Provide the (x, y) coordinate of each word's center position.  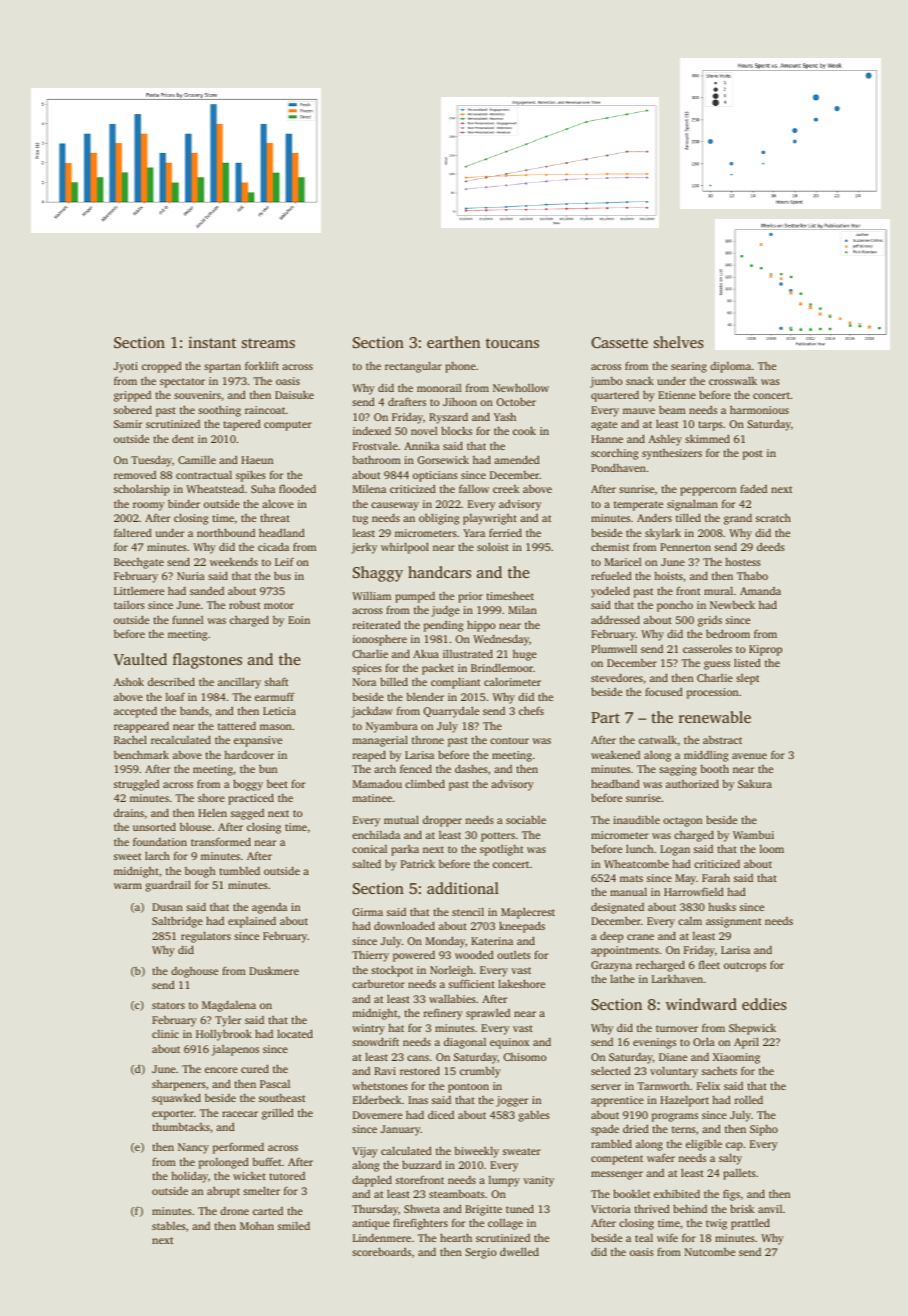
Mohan (257, 1226)
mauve (639, 411)
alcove (278, 503)
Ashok (129, 681)
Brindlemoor (502, 667)
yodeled (610, 592)
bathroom (376, 459)
